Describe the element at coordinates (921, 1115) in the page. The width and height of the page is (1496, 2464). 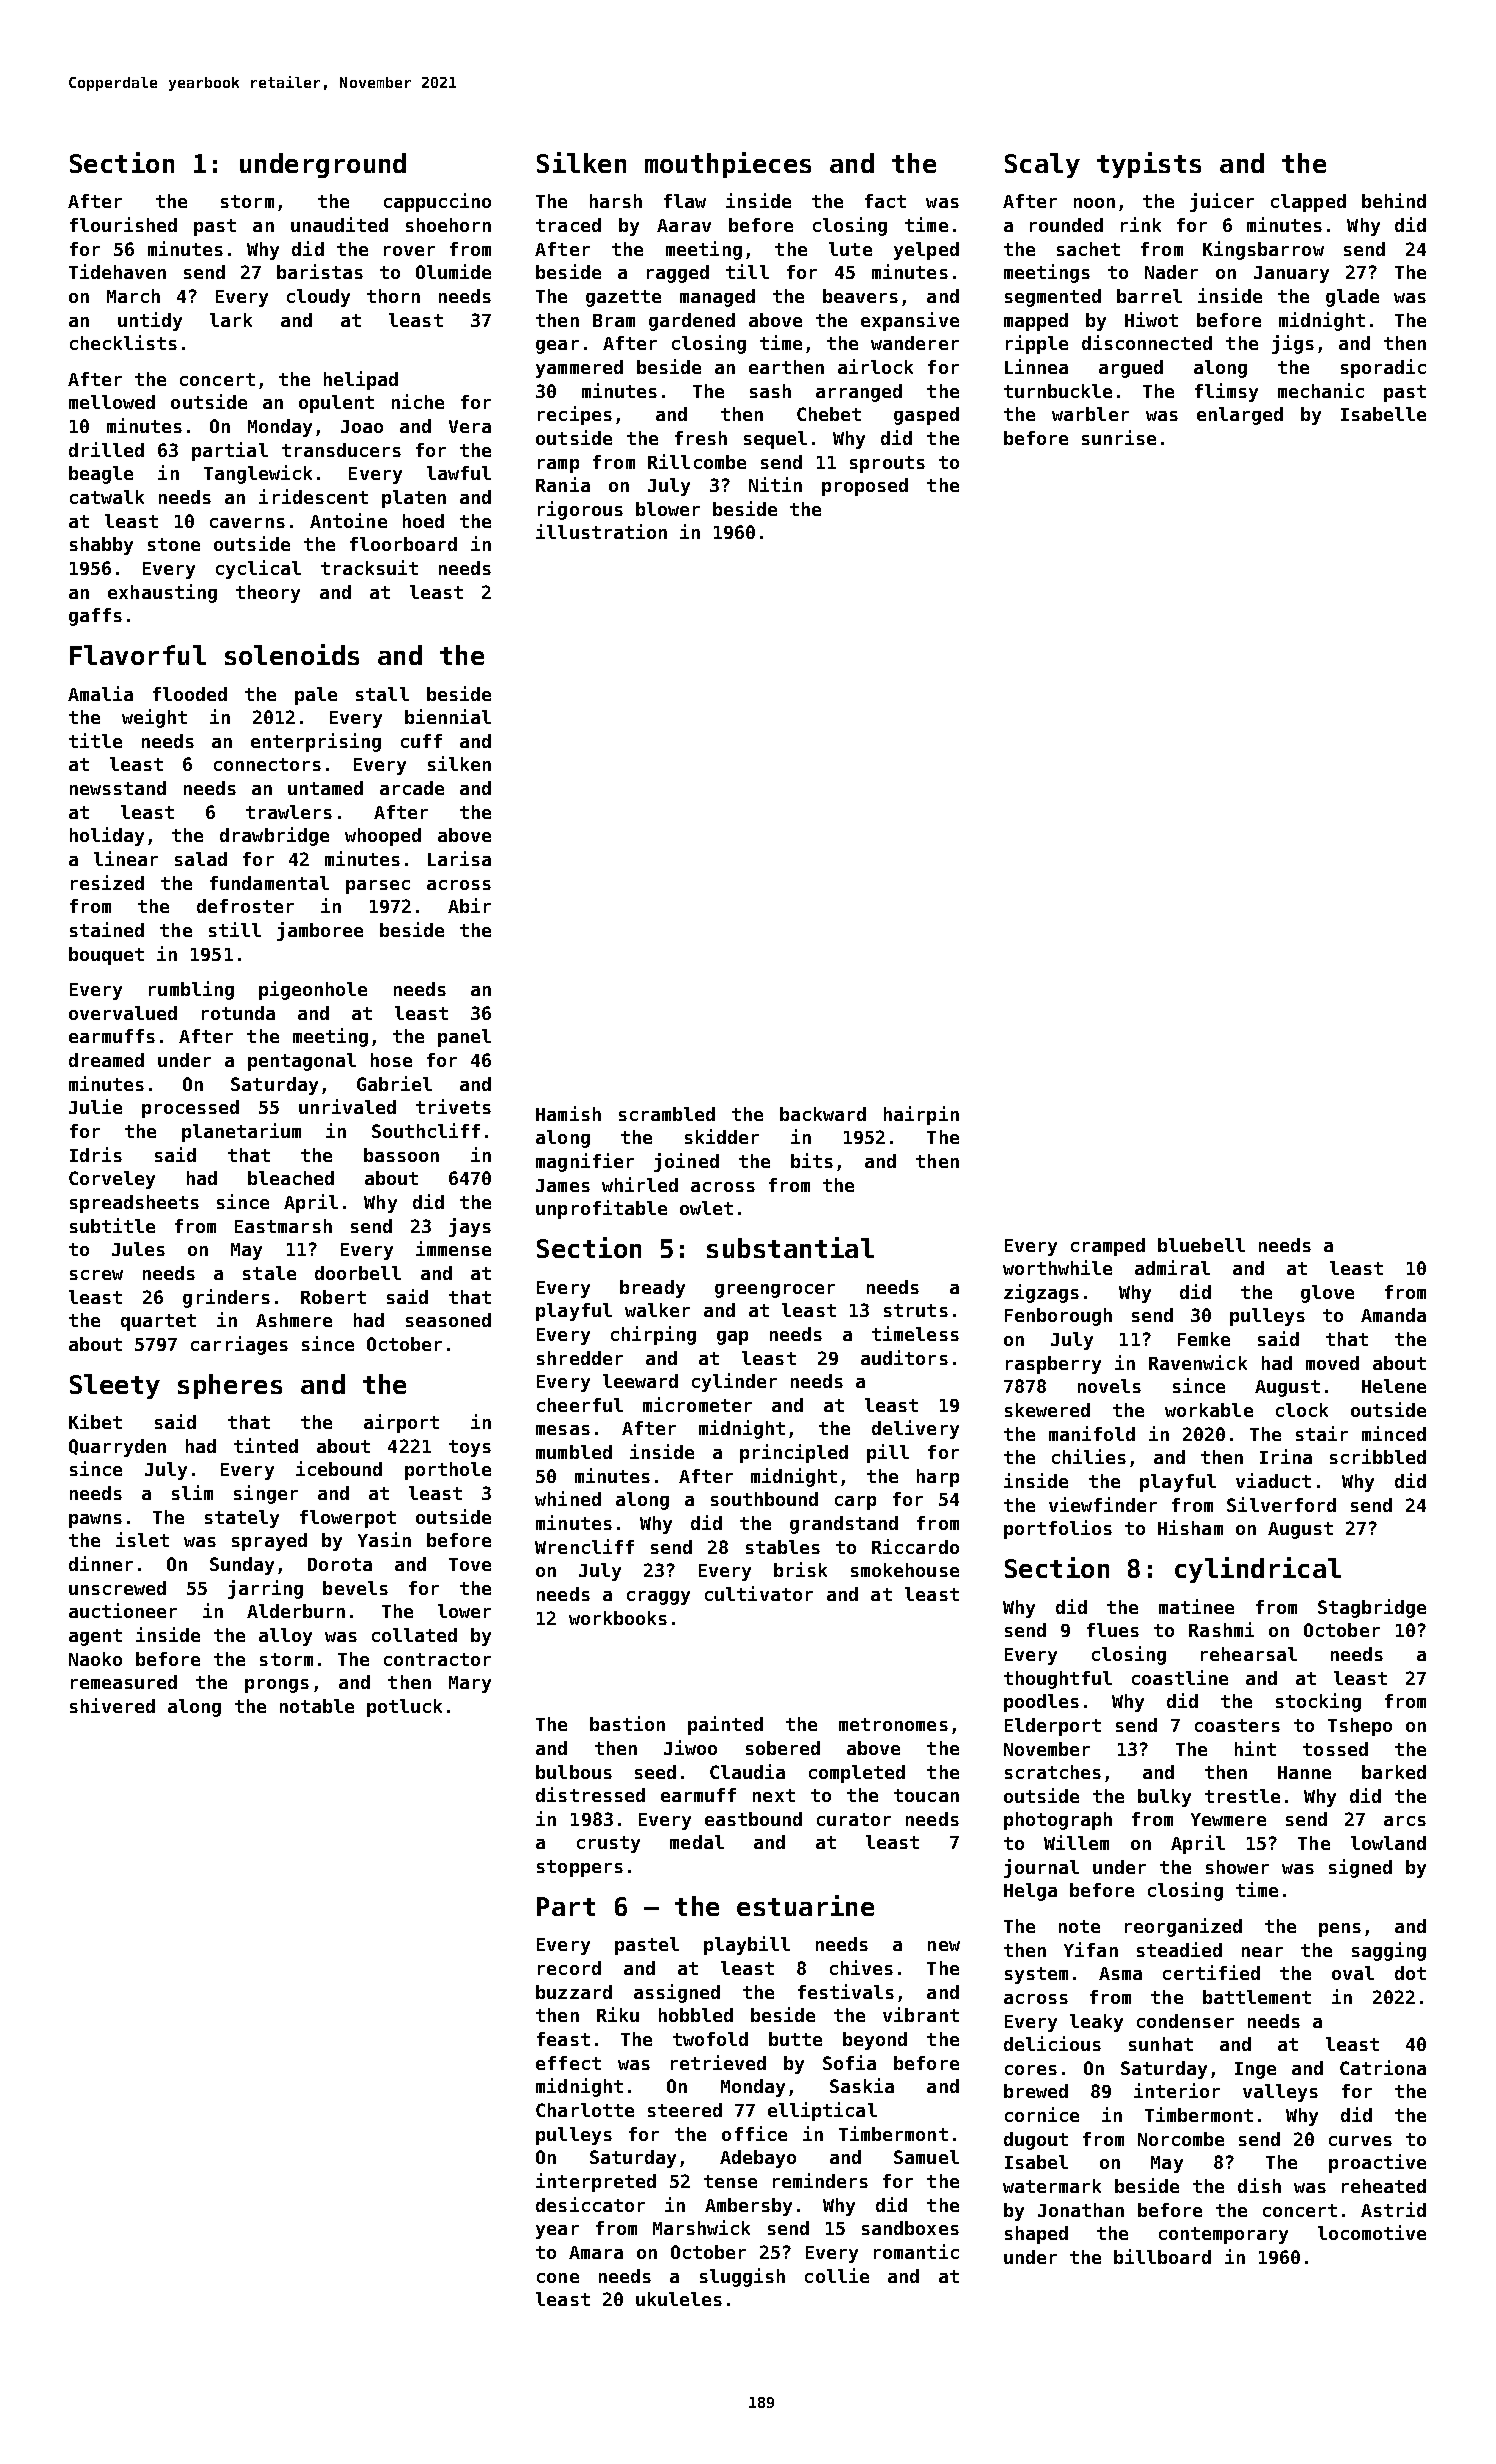
I see `hairpin` at that location.
